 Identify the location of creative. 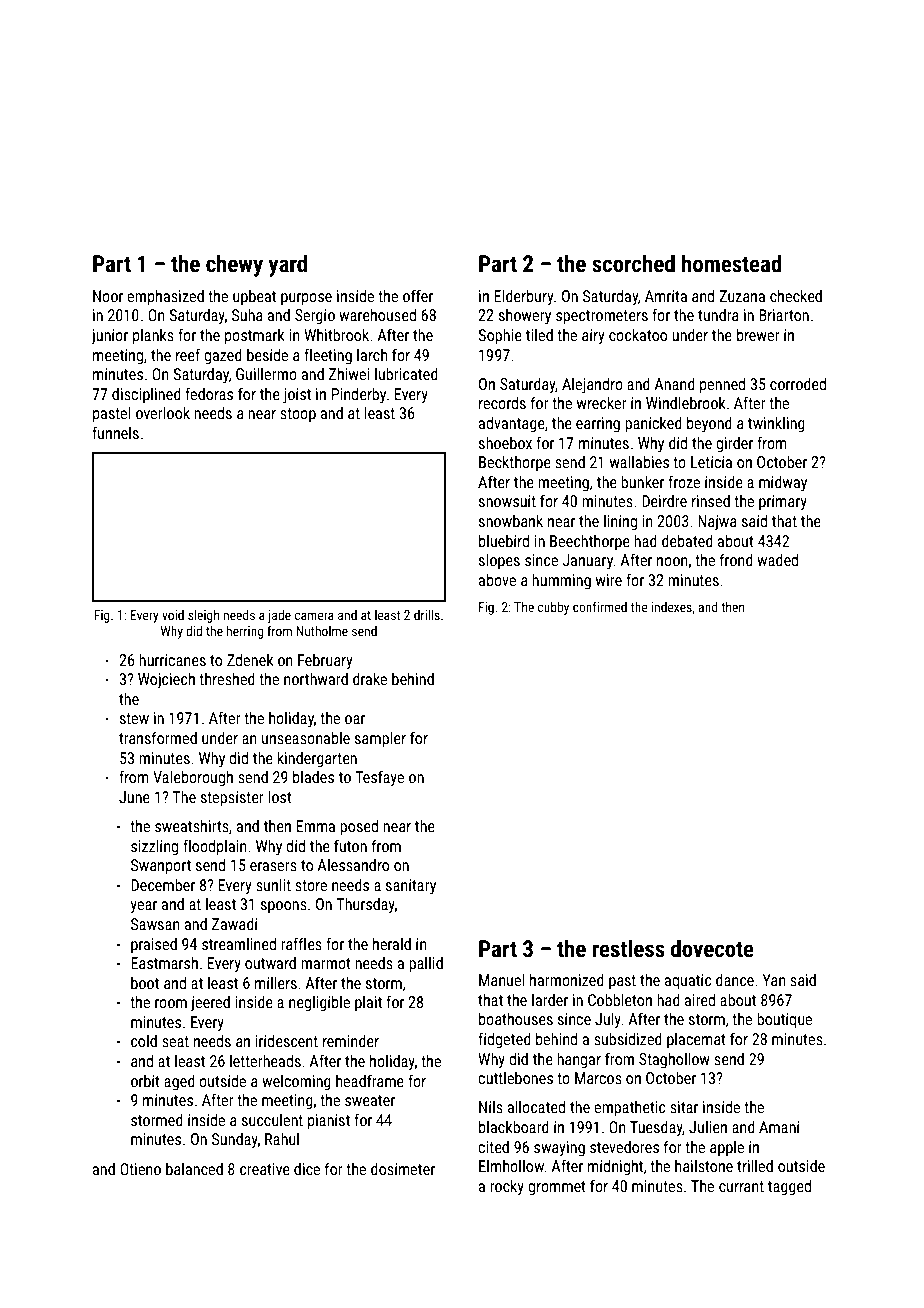
(265, 1169).
